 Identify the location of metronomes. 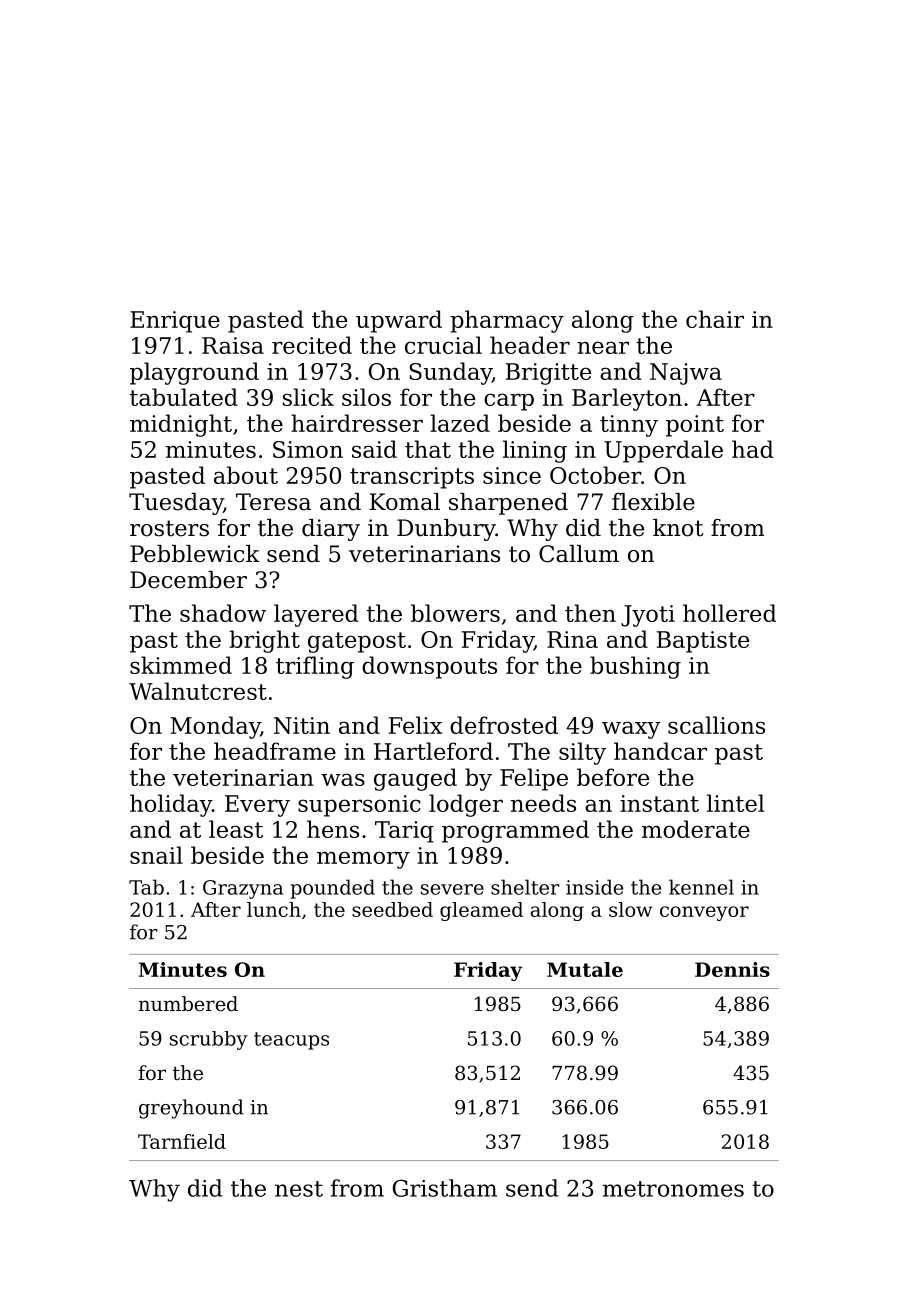
(673, 1189).
